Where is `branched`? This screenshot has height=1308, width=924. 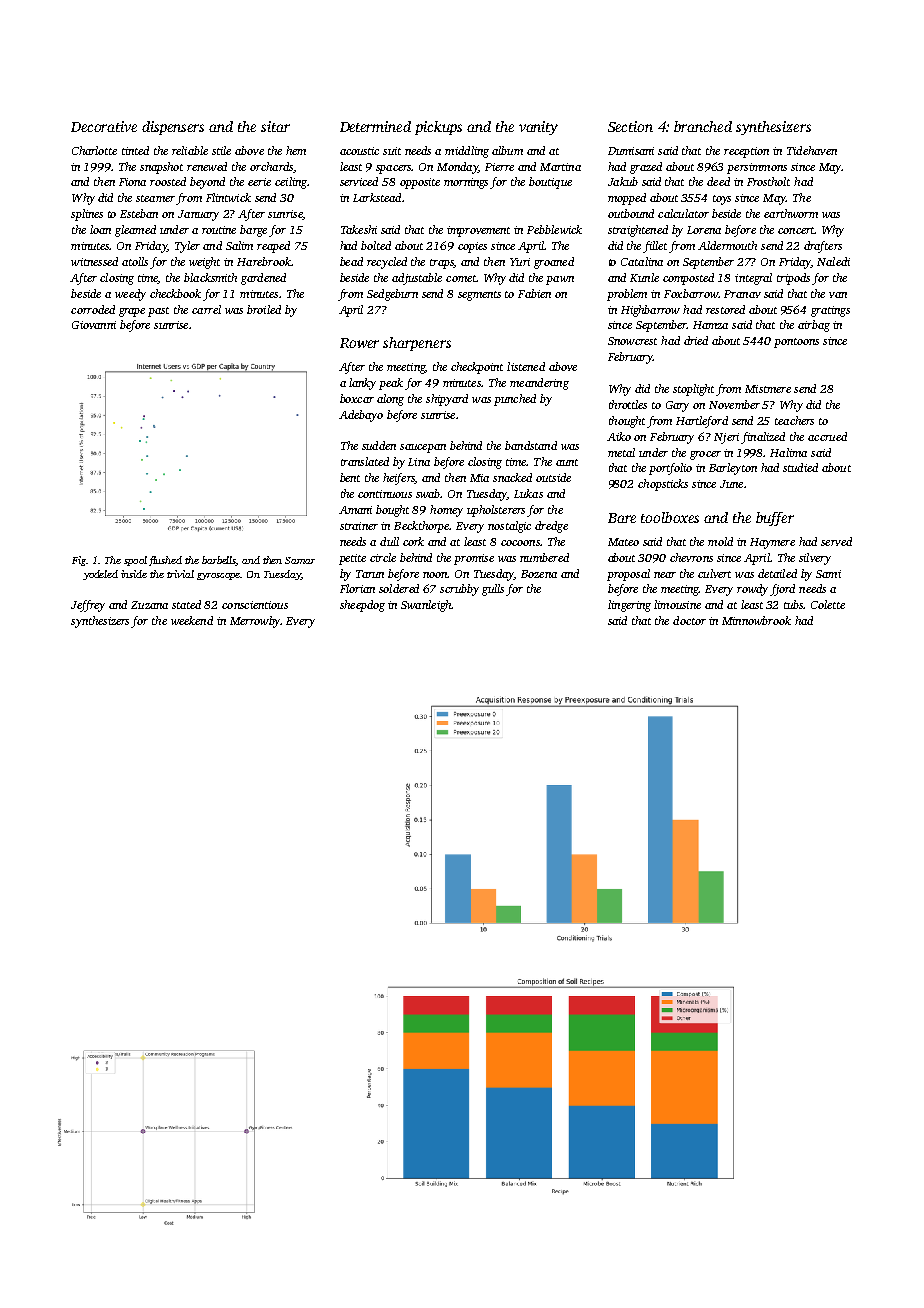
branched is located at coordinates (703, 126).
